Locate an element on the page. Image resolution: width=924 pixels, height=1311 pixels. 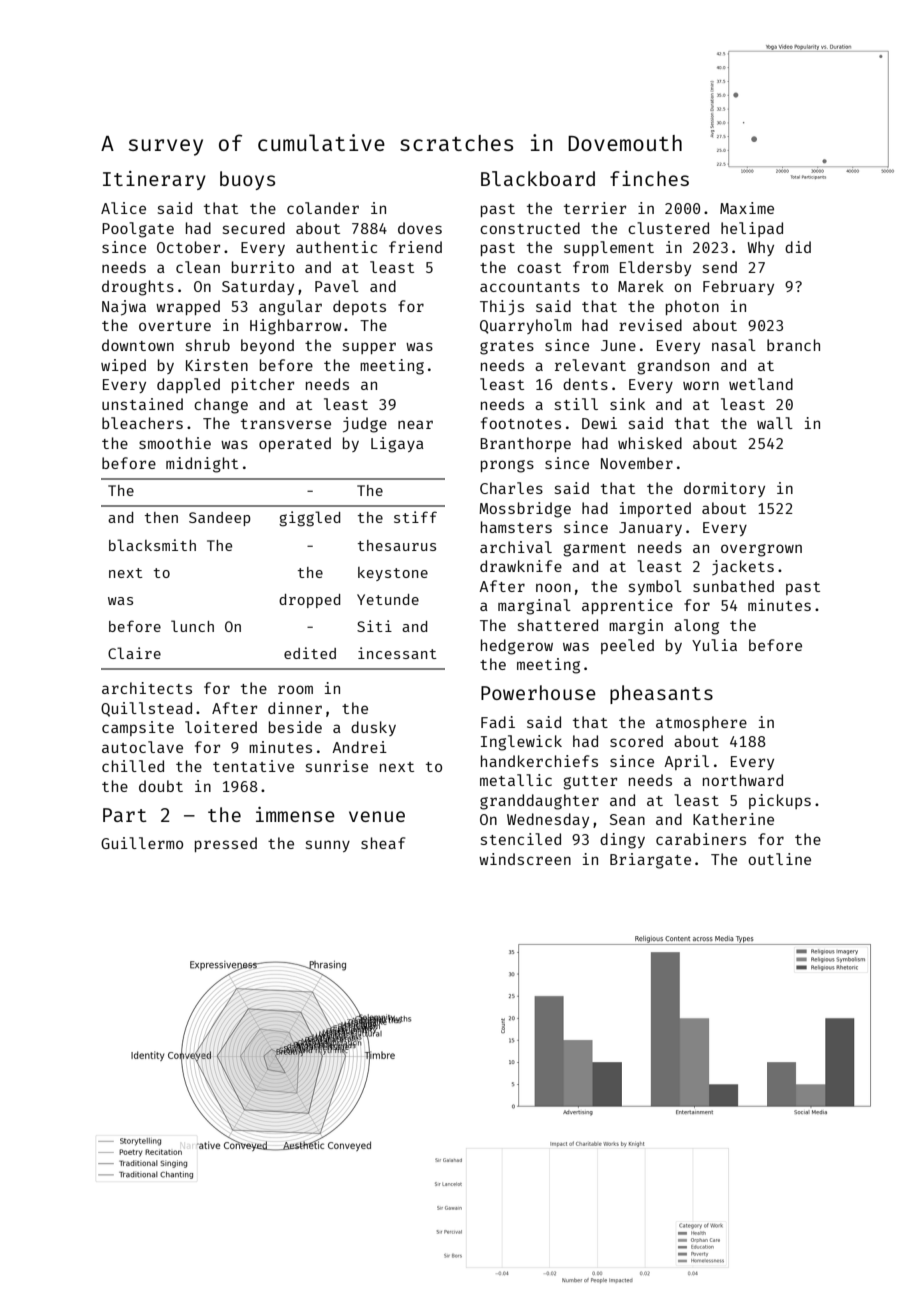
beyond is located at coordinates (267, 346).
